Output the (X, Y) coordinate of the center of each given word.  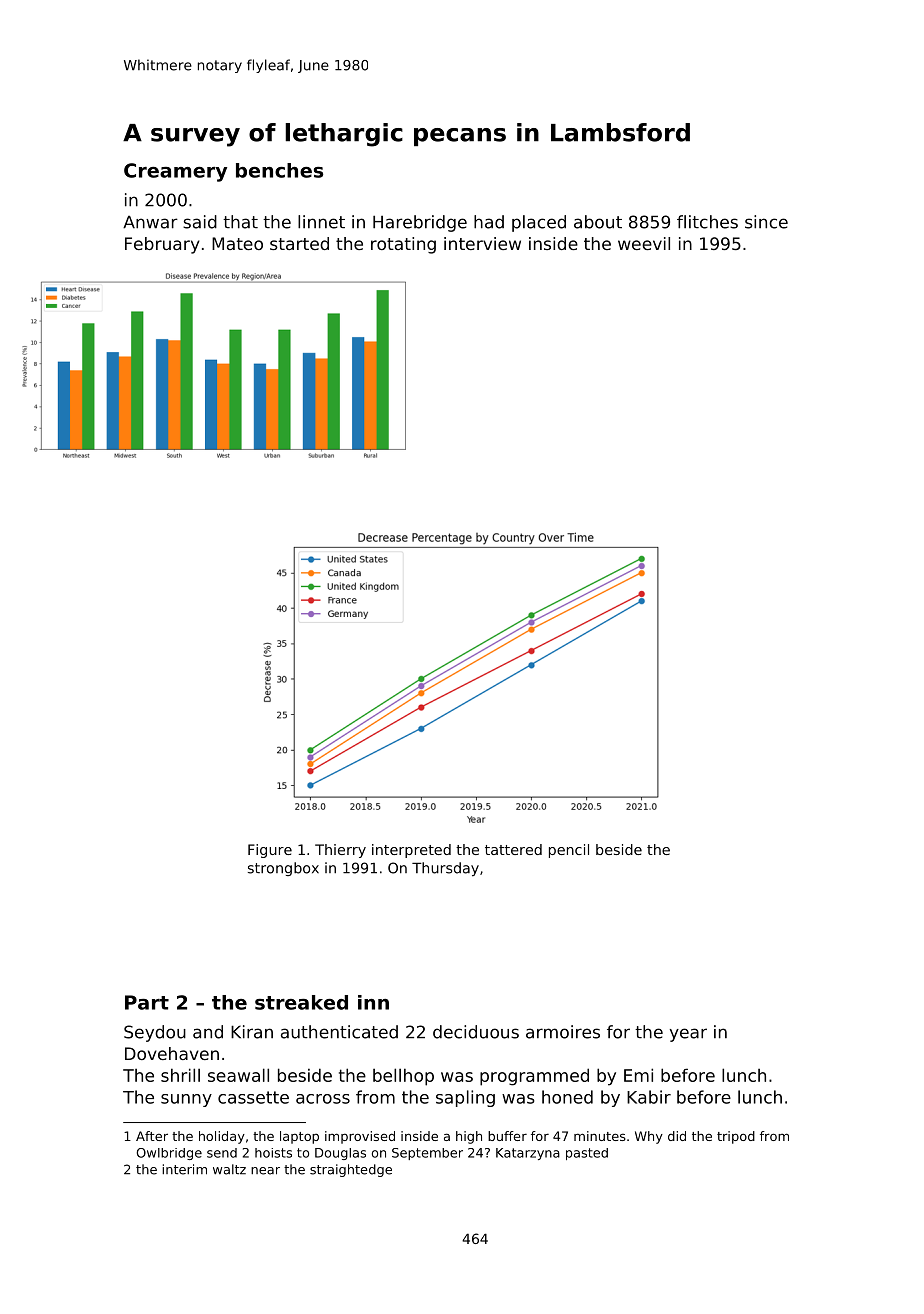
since (766, 222)
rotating (403, 245)
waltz (229, 1169)
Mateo (237, 243)
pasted (587, 1154)
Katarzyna (528, 1154)
